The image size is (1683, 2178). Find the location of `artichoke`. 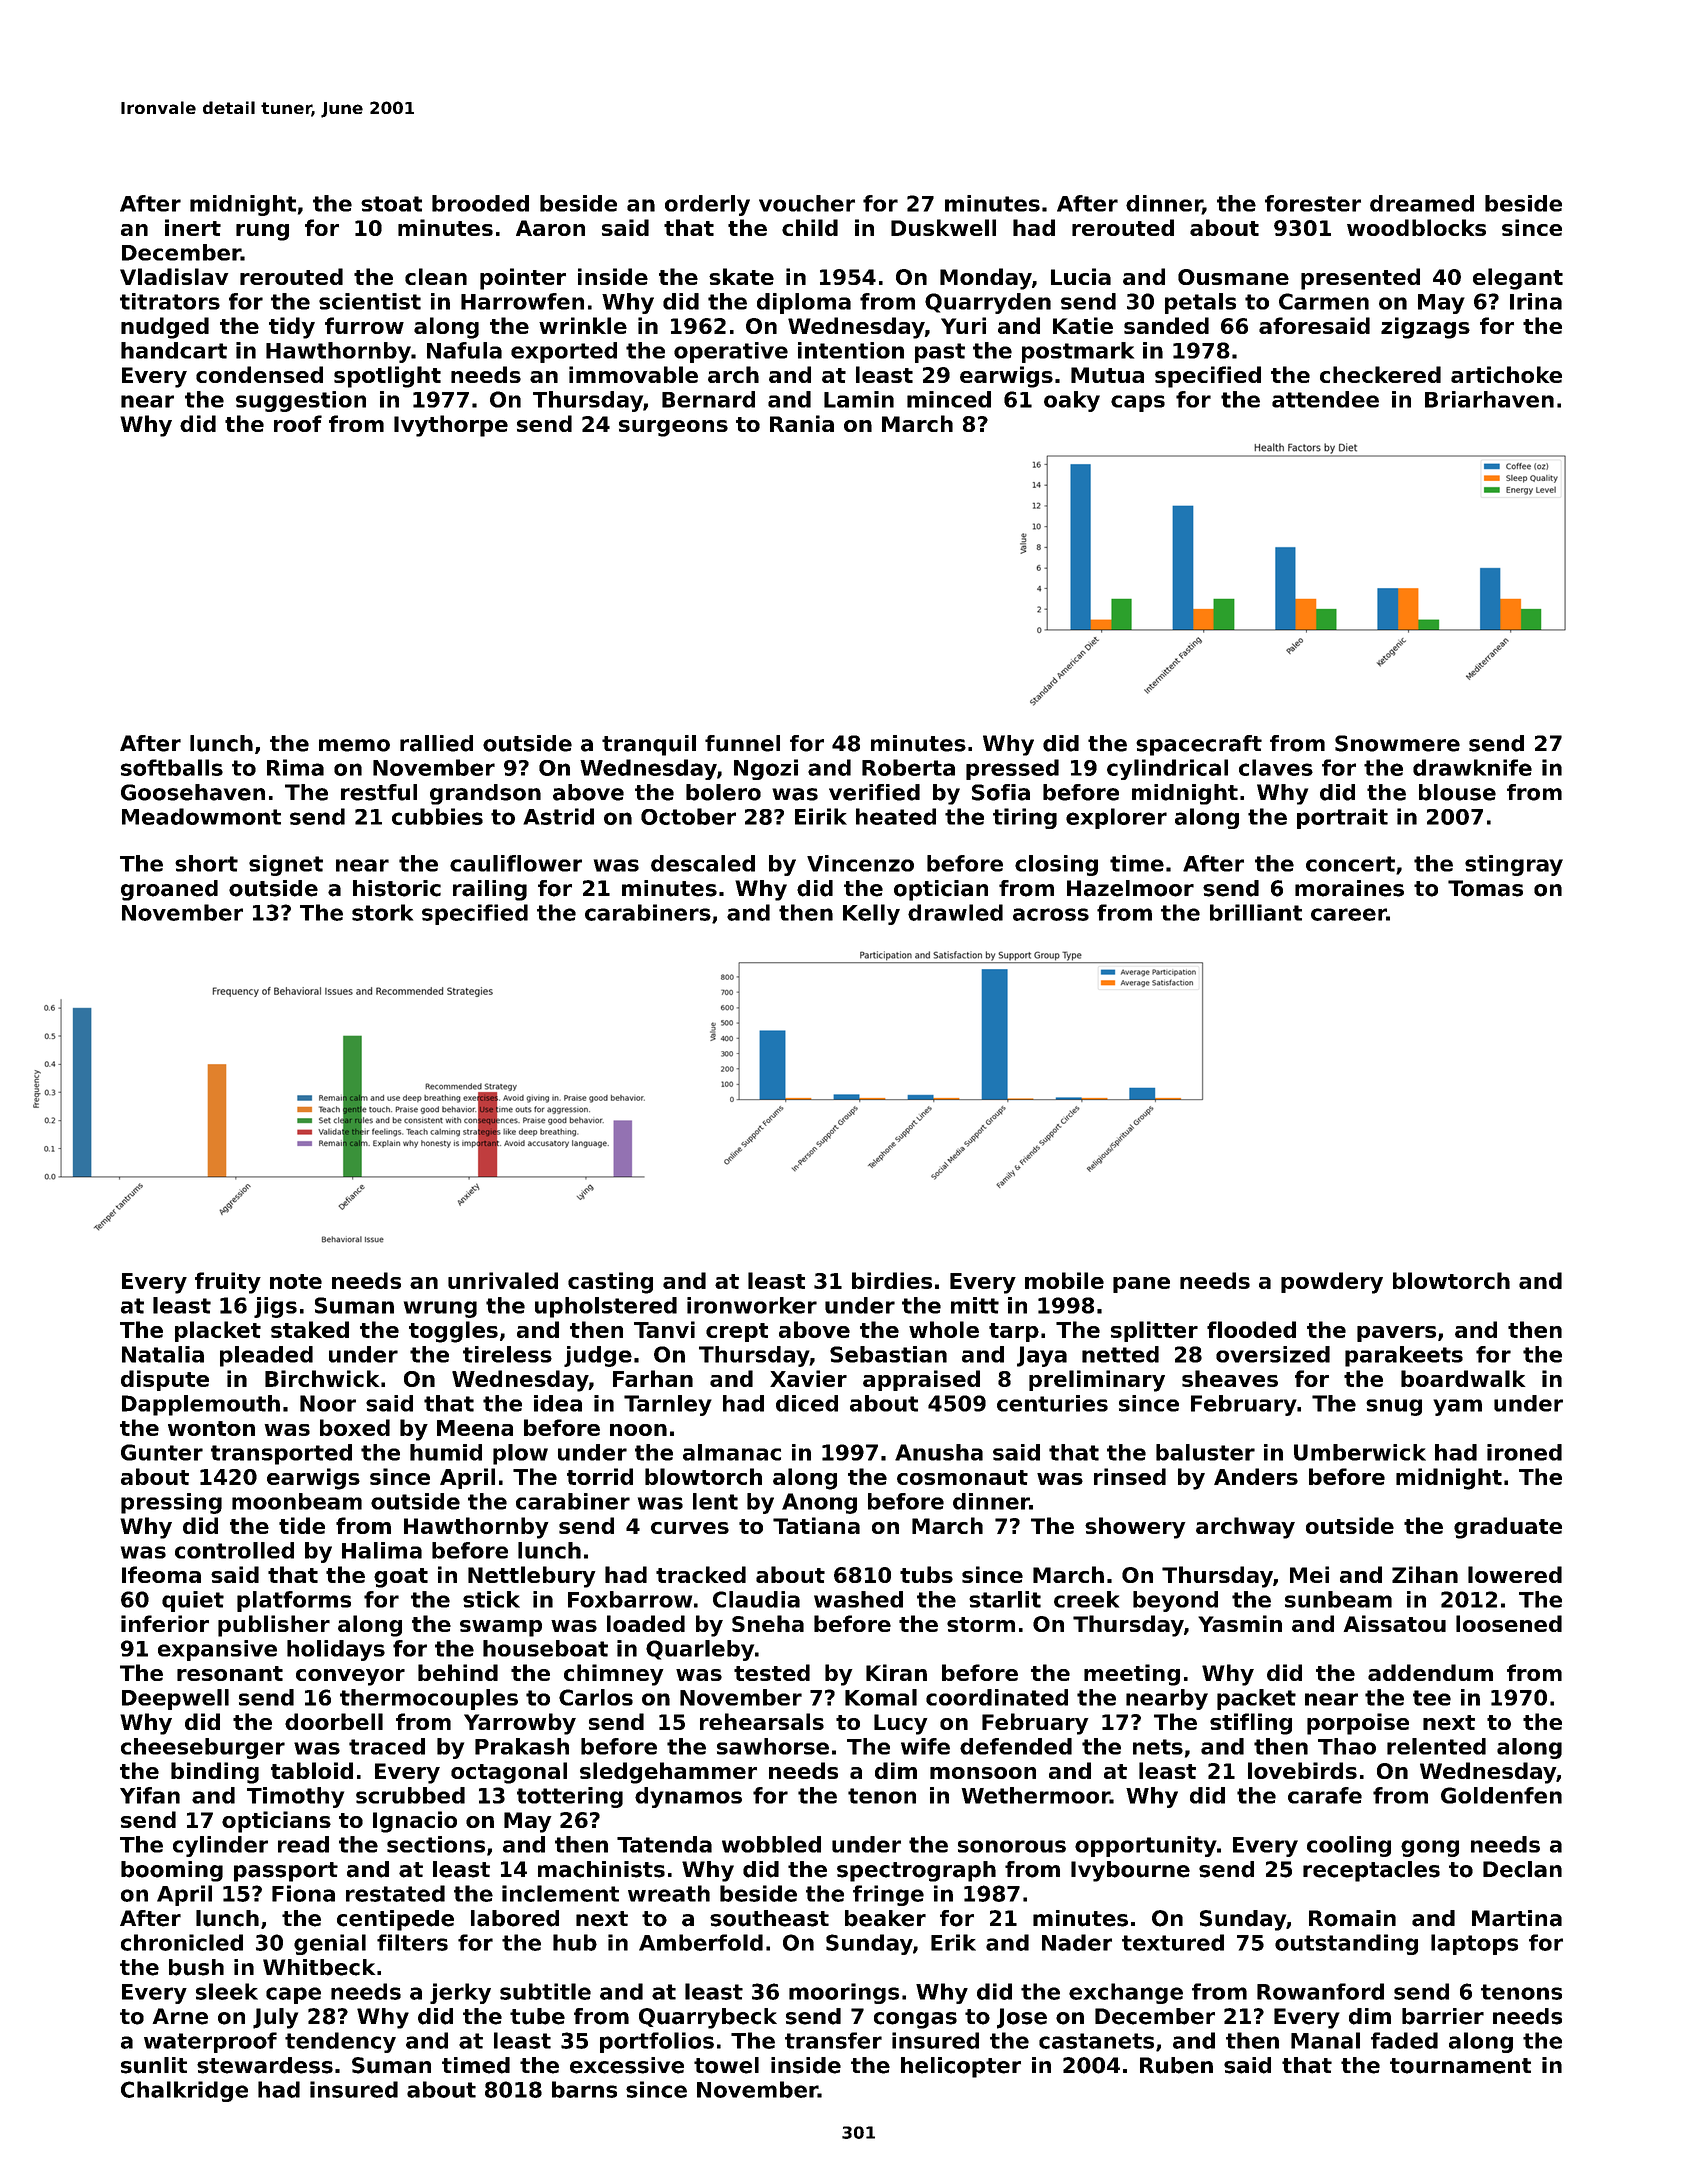

artichoke is located at coordinates (1506, 374).
